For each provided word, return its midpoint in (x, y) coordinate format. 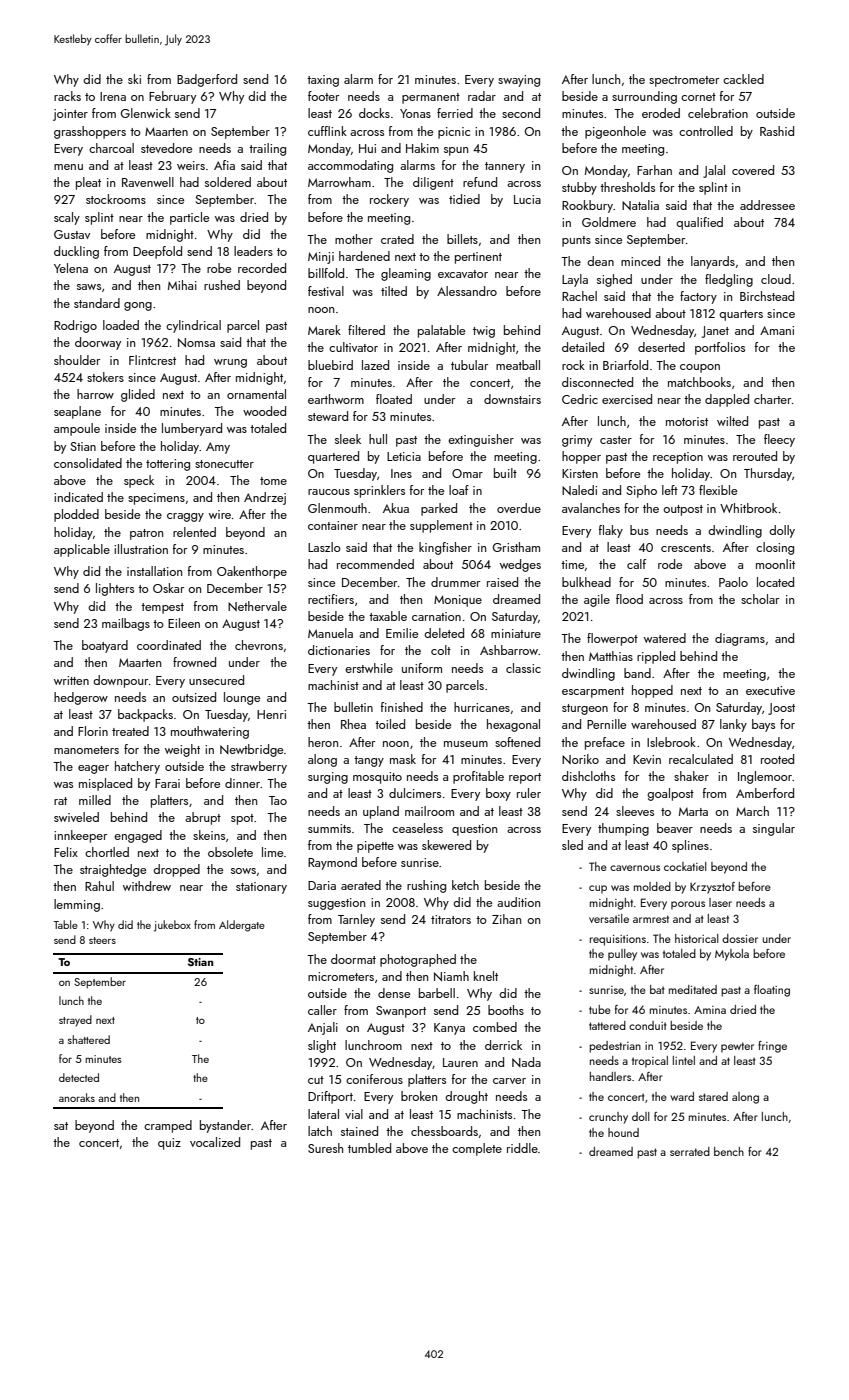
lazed (375, 365)
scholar (760, 599)
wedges (520, 565)
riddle (522, 1148)
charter (772, 399)
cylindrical (193, 326)
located (775, 582)
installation (154, 571)
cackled (743, 79)
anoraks (77, 1097)
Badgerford (207, 80)
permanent (431, 98)
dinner (243, 783)
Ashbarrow (509, 650)
